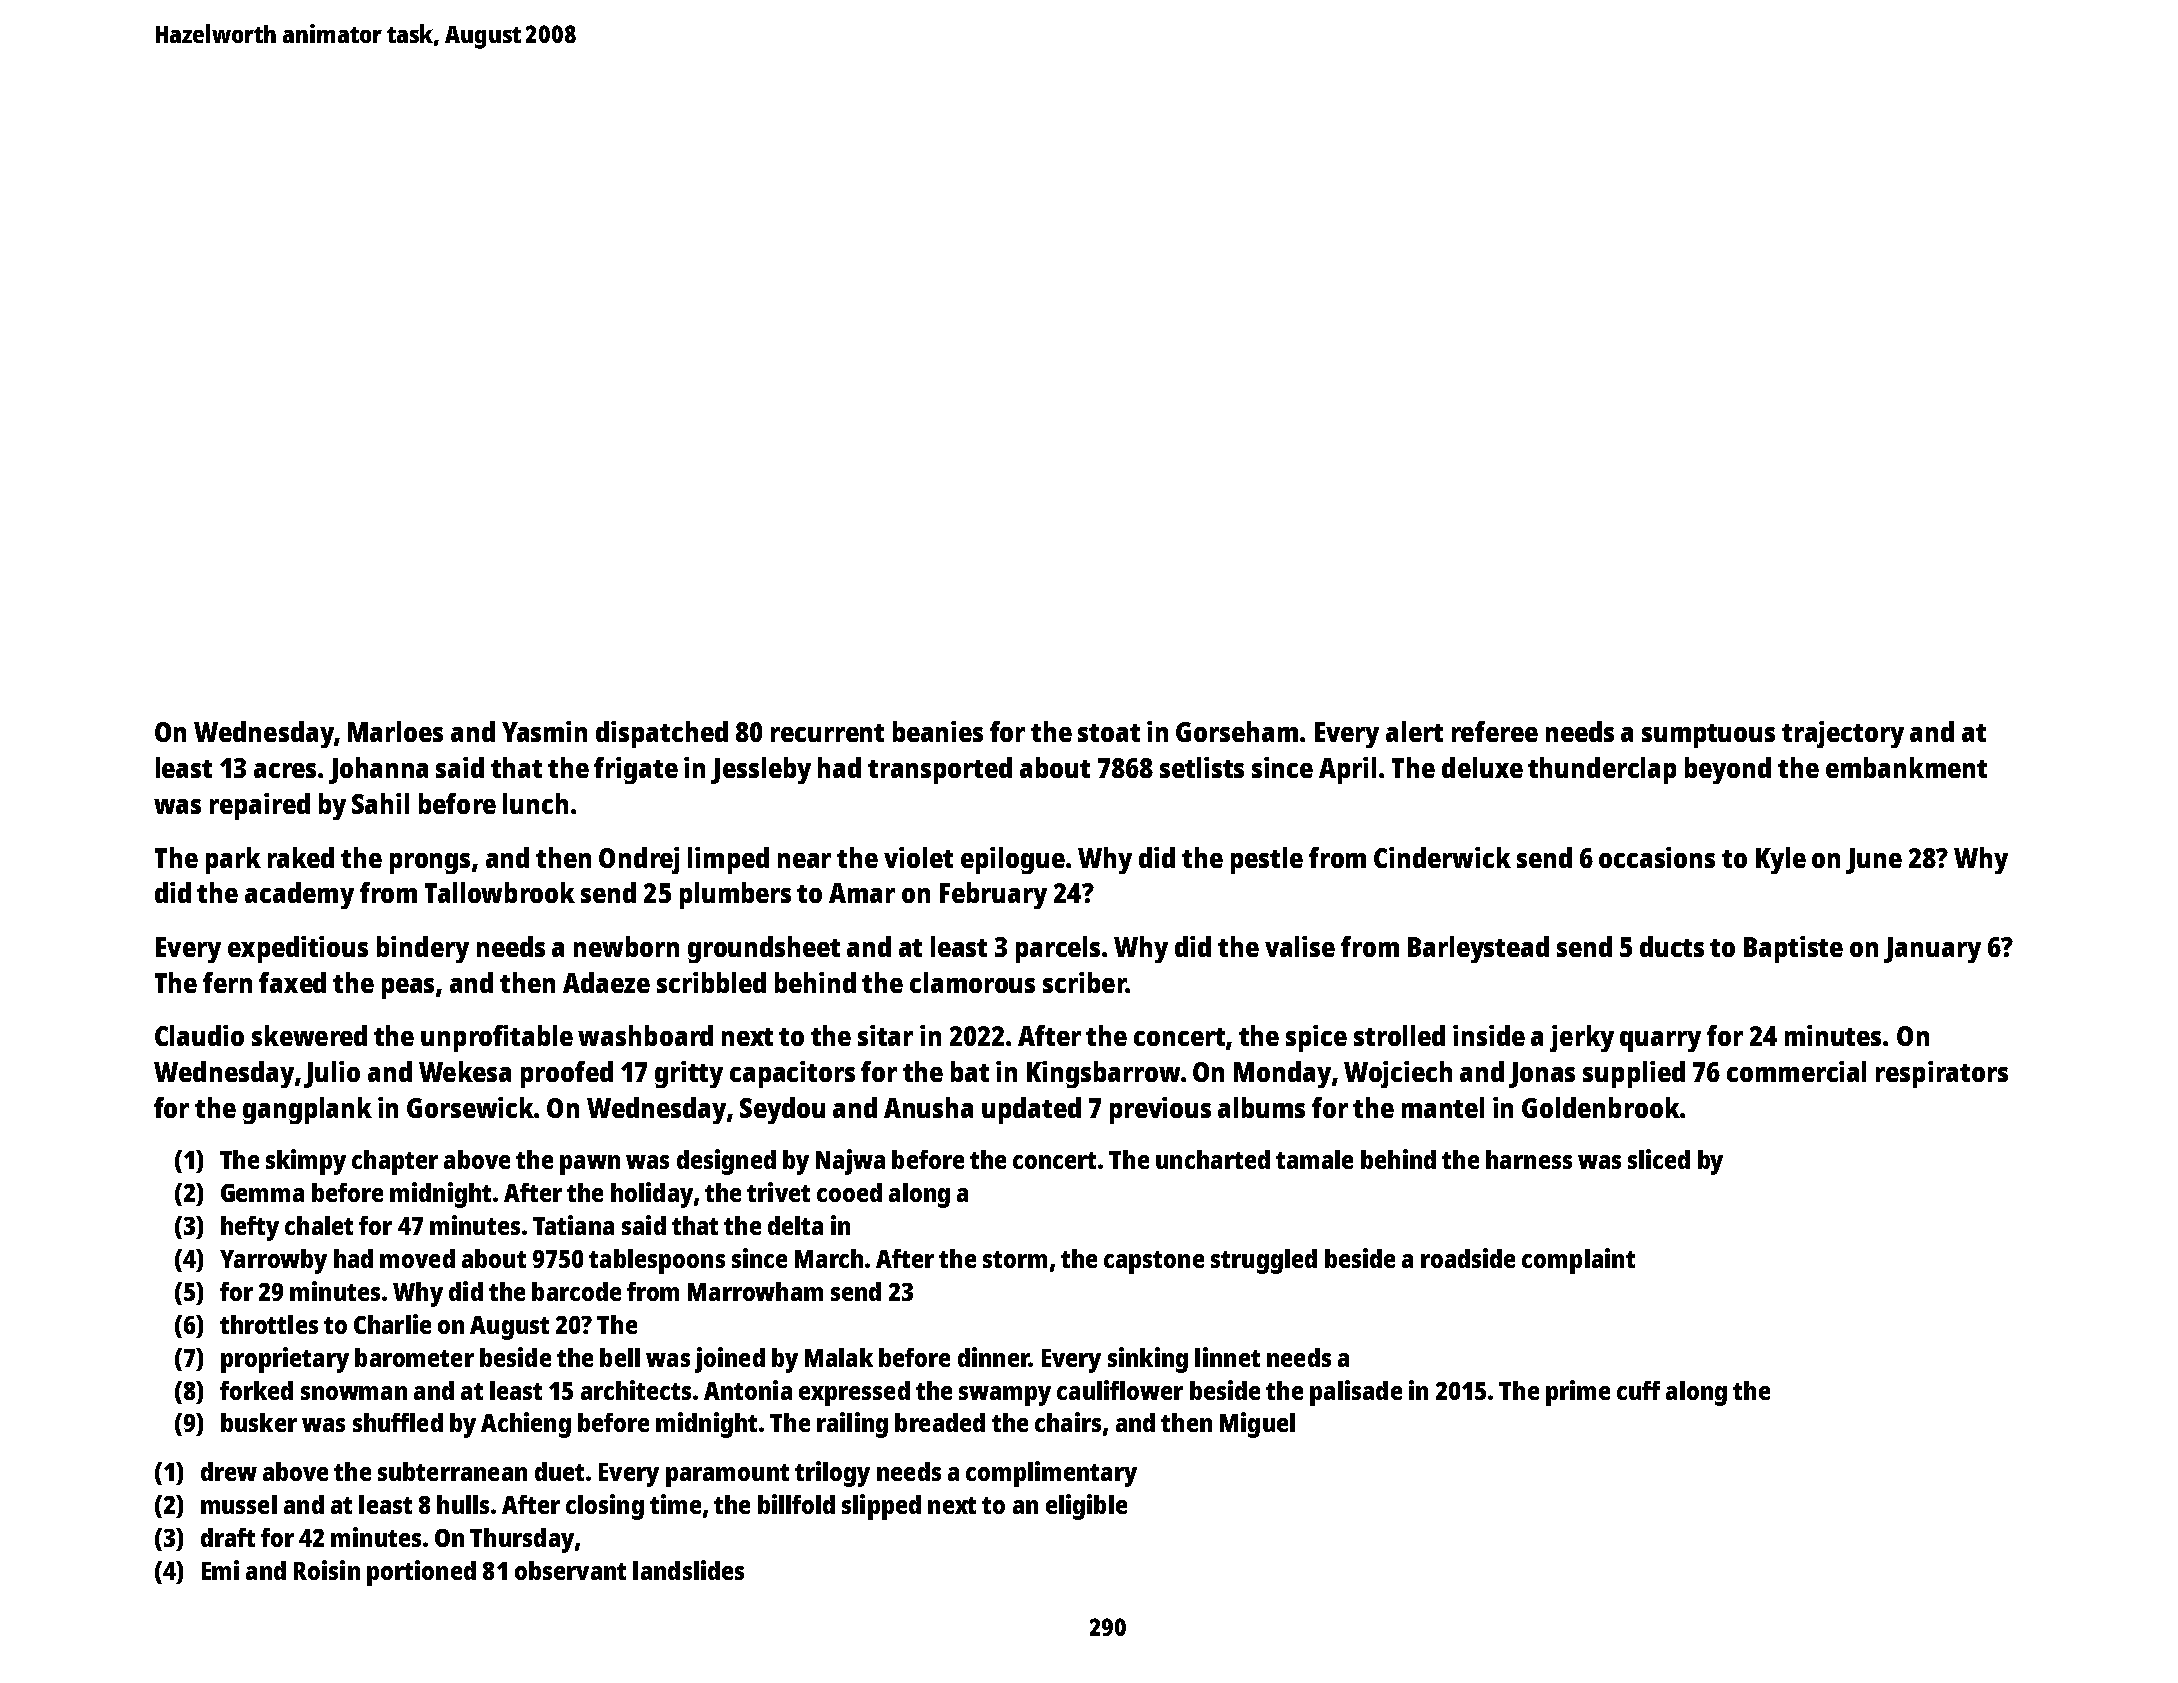 This image has width=2178, height=1683. What do you see at coordinates (1843, 734) in the image?
I see `trajectory` at bounding box center [1843, 734].
